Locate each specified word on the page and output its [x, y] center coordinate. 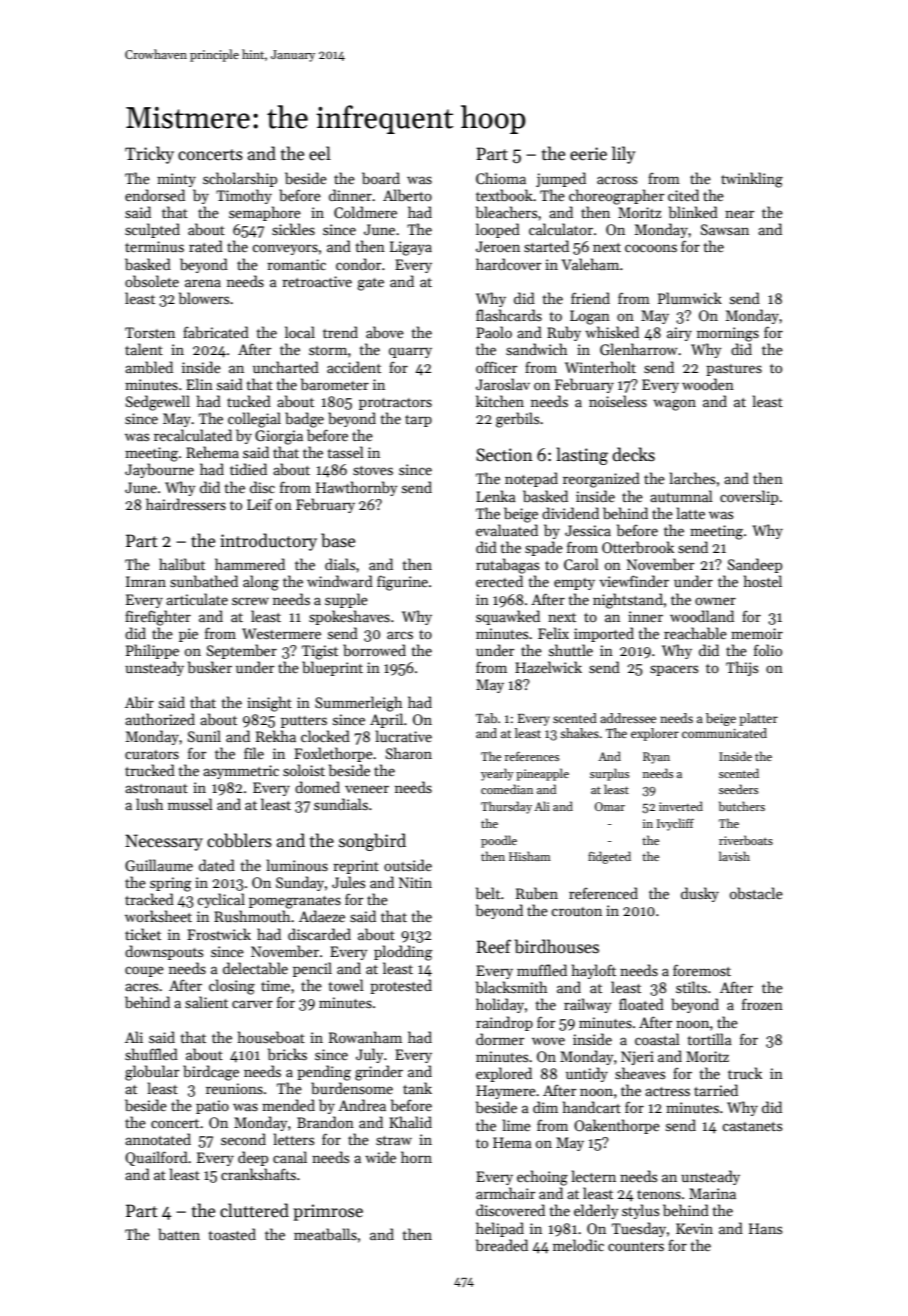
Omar [610, 806]
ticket [143, 934]
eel [320, 153]
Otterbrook [638, 547]
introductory [268, 542]
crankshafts [258, 1174]
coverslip [749, 497]
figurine [402, 583]
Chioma [501, 178]
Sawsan [725, 229]
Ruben [537, 893]
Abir [139, 702]
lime [517, 1125]
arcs [400, 635]
